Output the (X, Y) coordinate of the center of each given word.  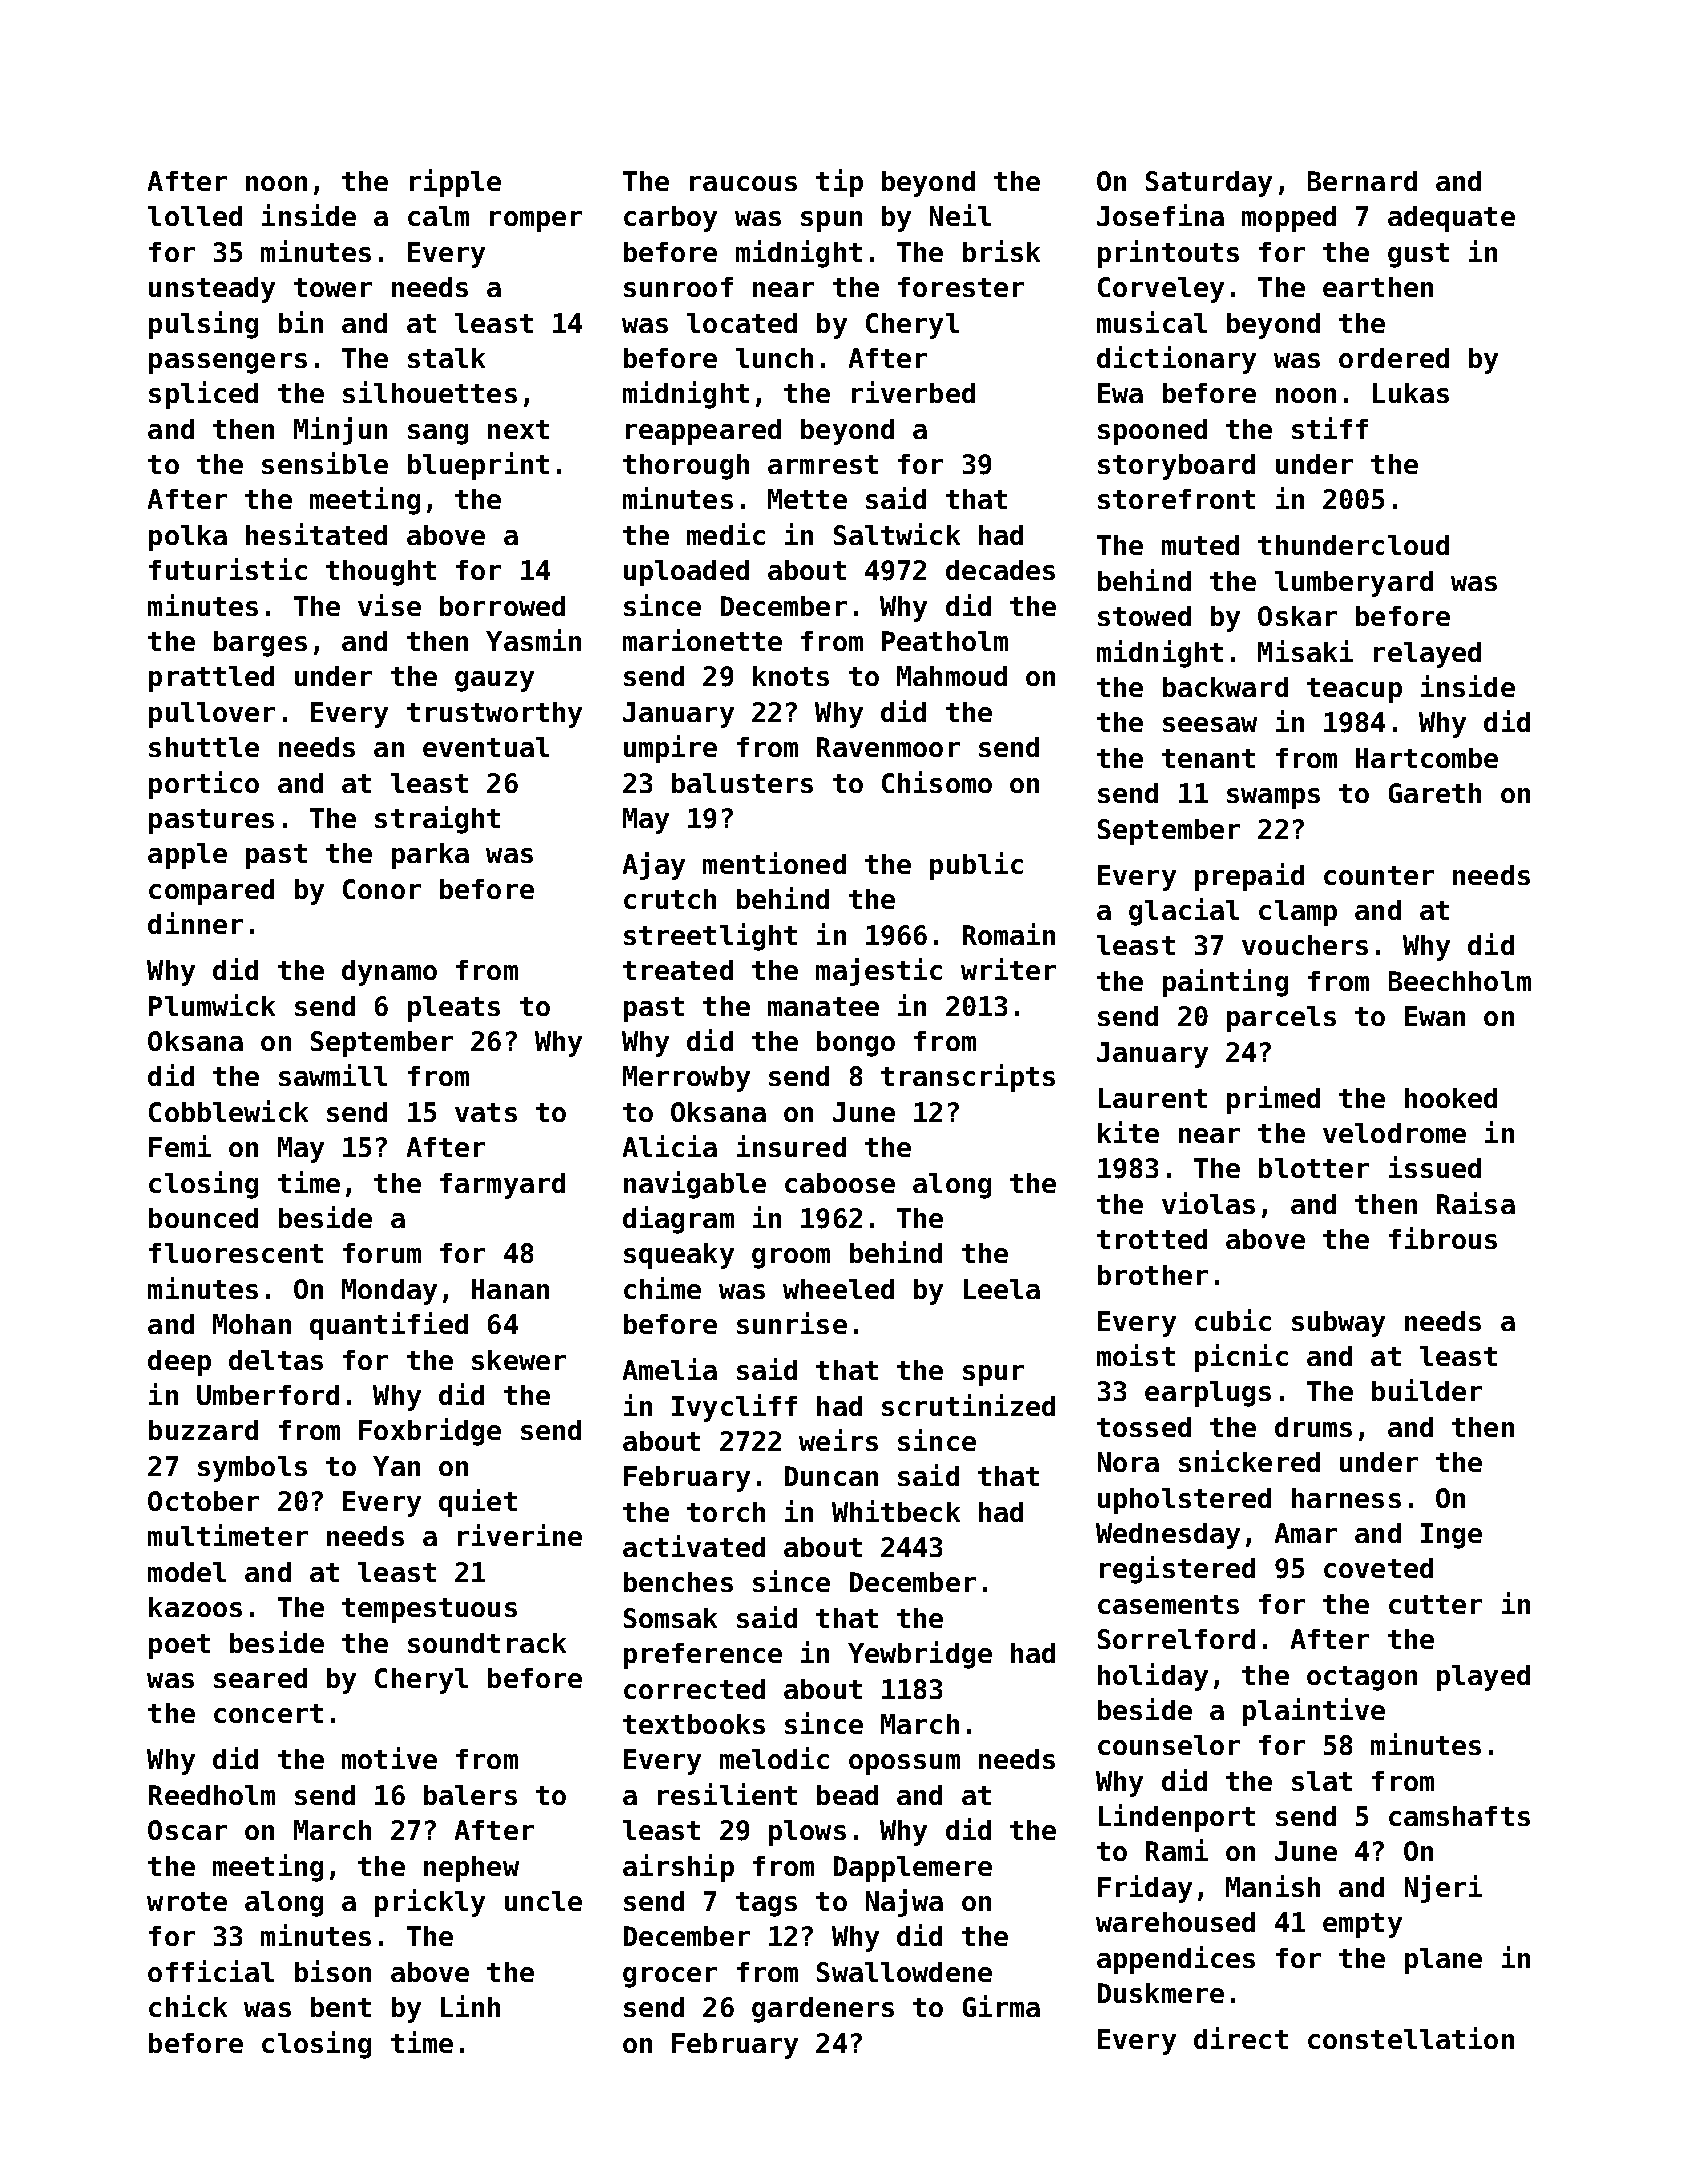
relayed (1427, 655)
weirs (838, 1440)
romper (536, 221)
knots (791, 676)
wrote (187, 1901)
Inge (1451, 1536)
